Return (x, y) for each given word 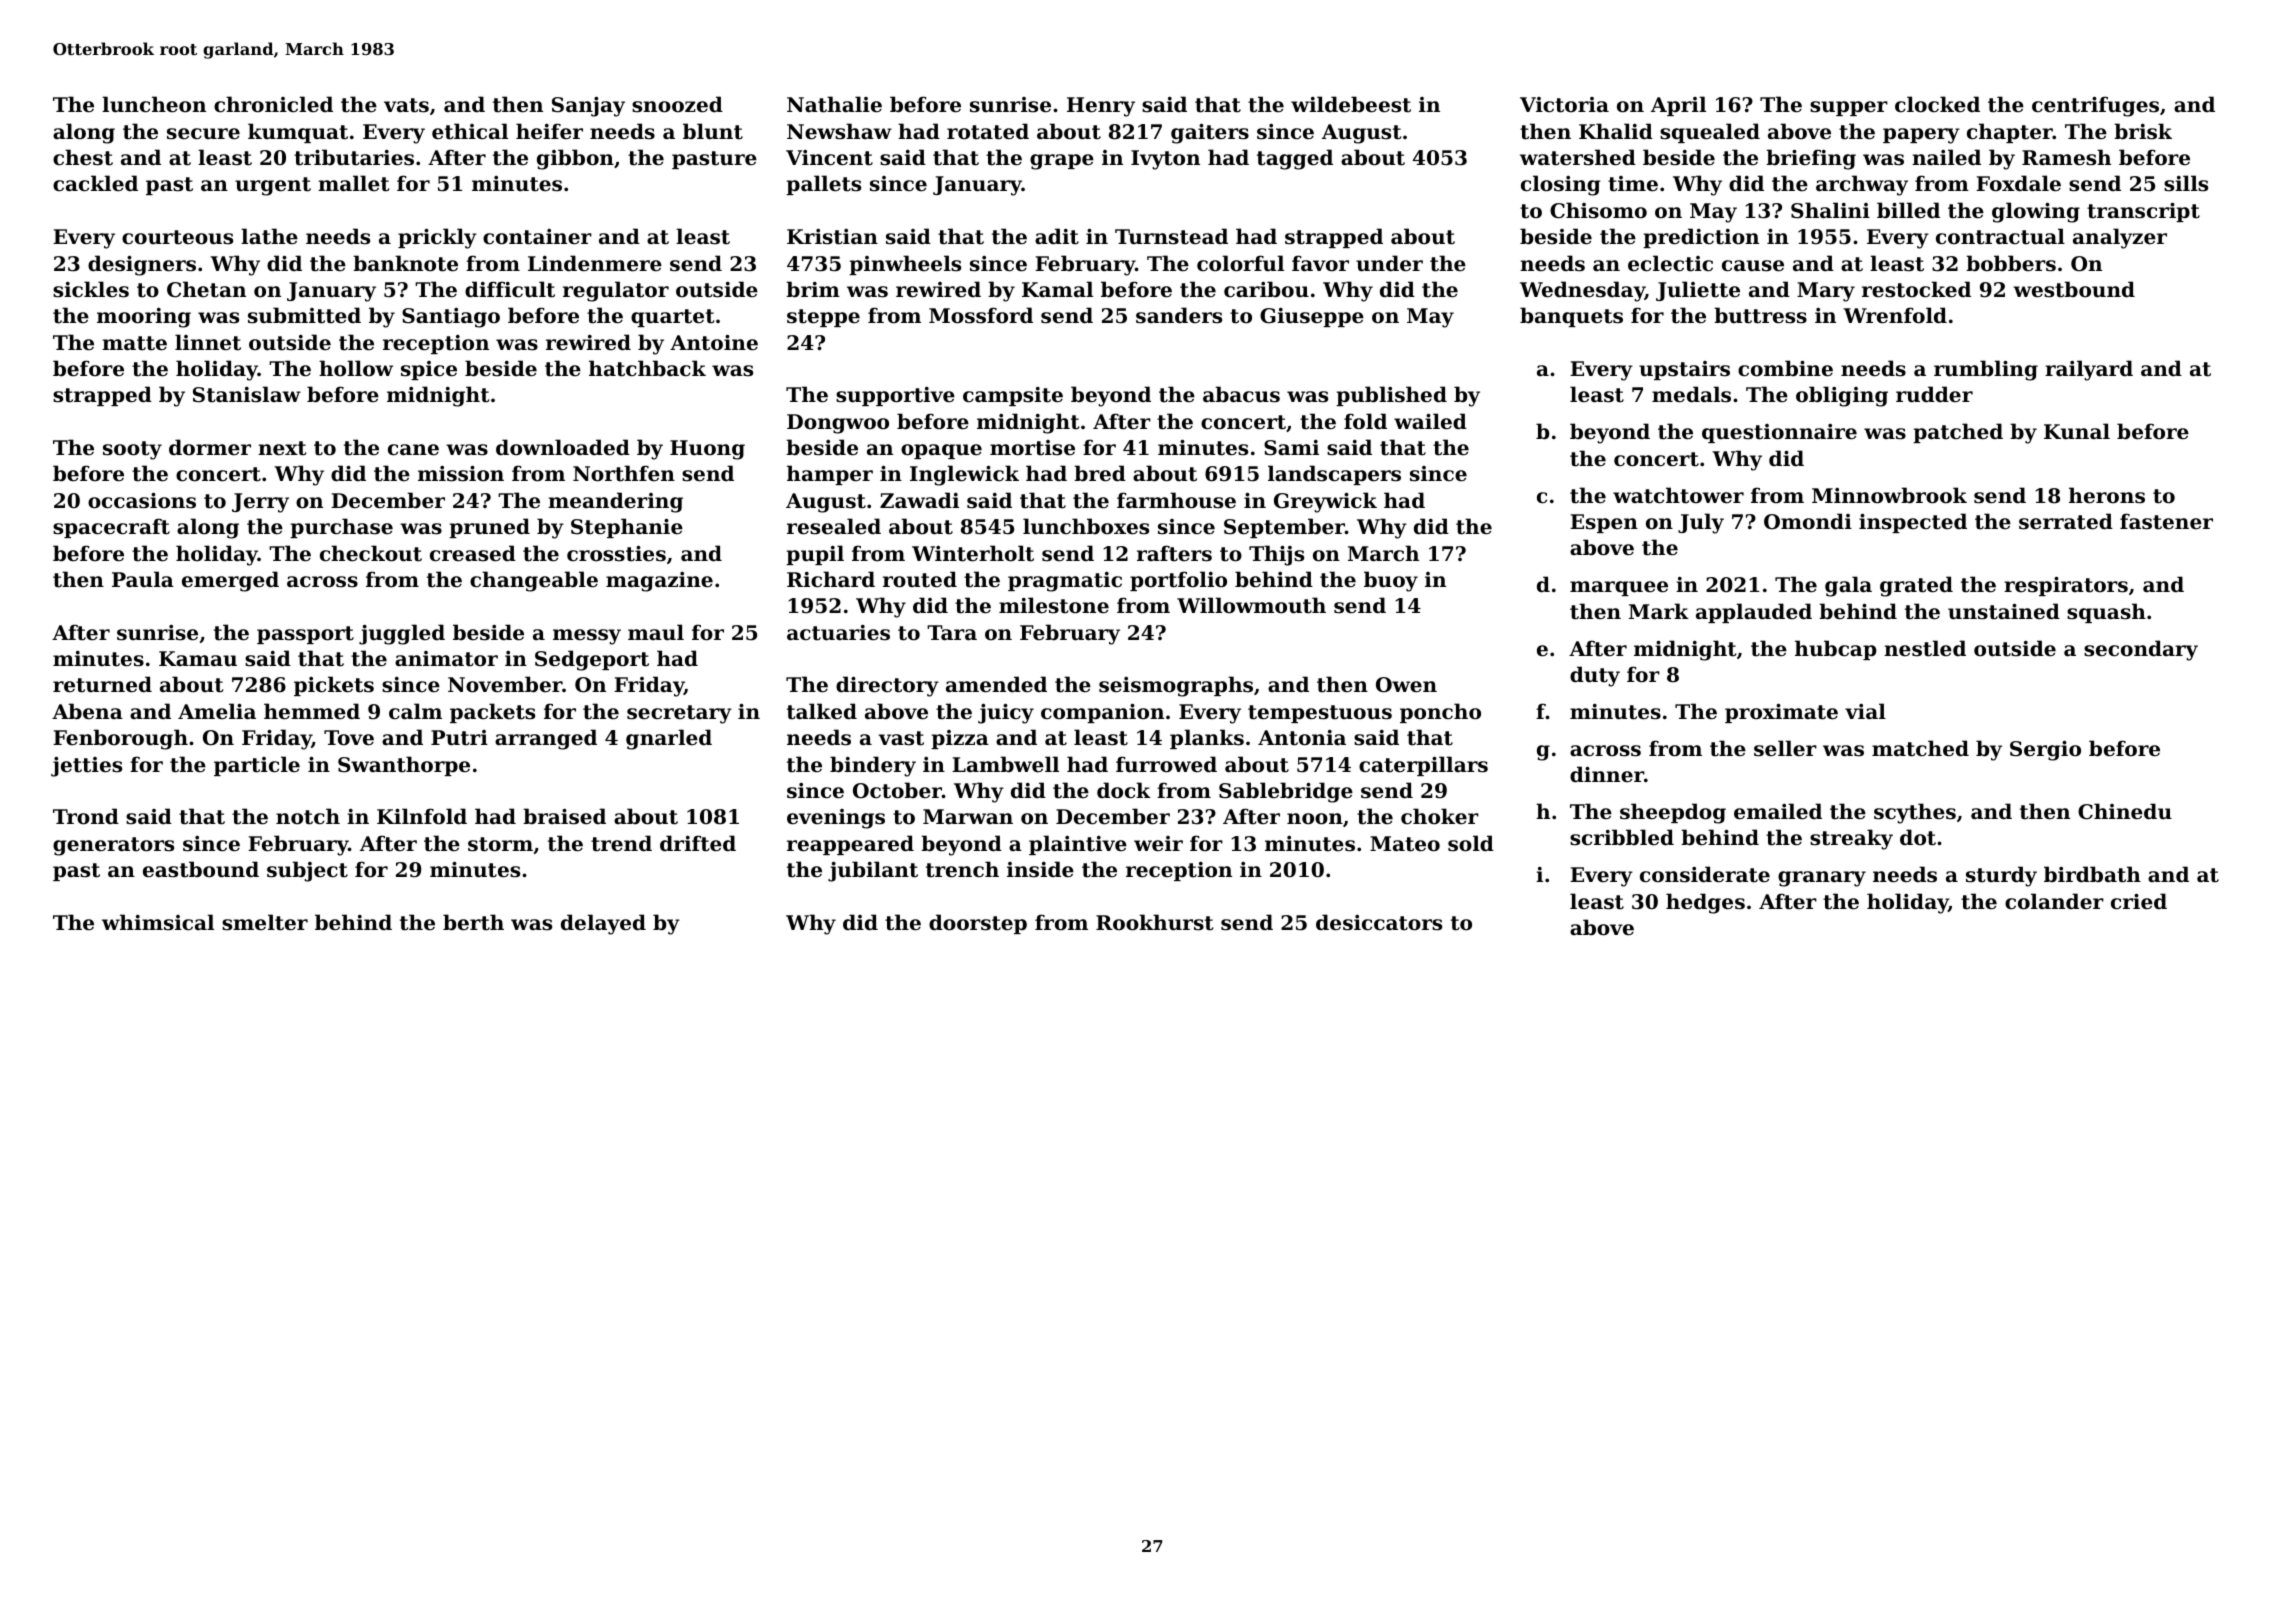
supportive (895, 396)
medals (1691, 394)
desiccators (1379, 922)
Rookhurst (1154, 922)
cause (1753, 266)
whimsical (158, 922)
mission (461, 474)
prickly (437, 238)
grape (1062, 162)
